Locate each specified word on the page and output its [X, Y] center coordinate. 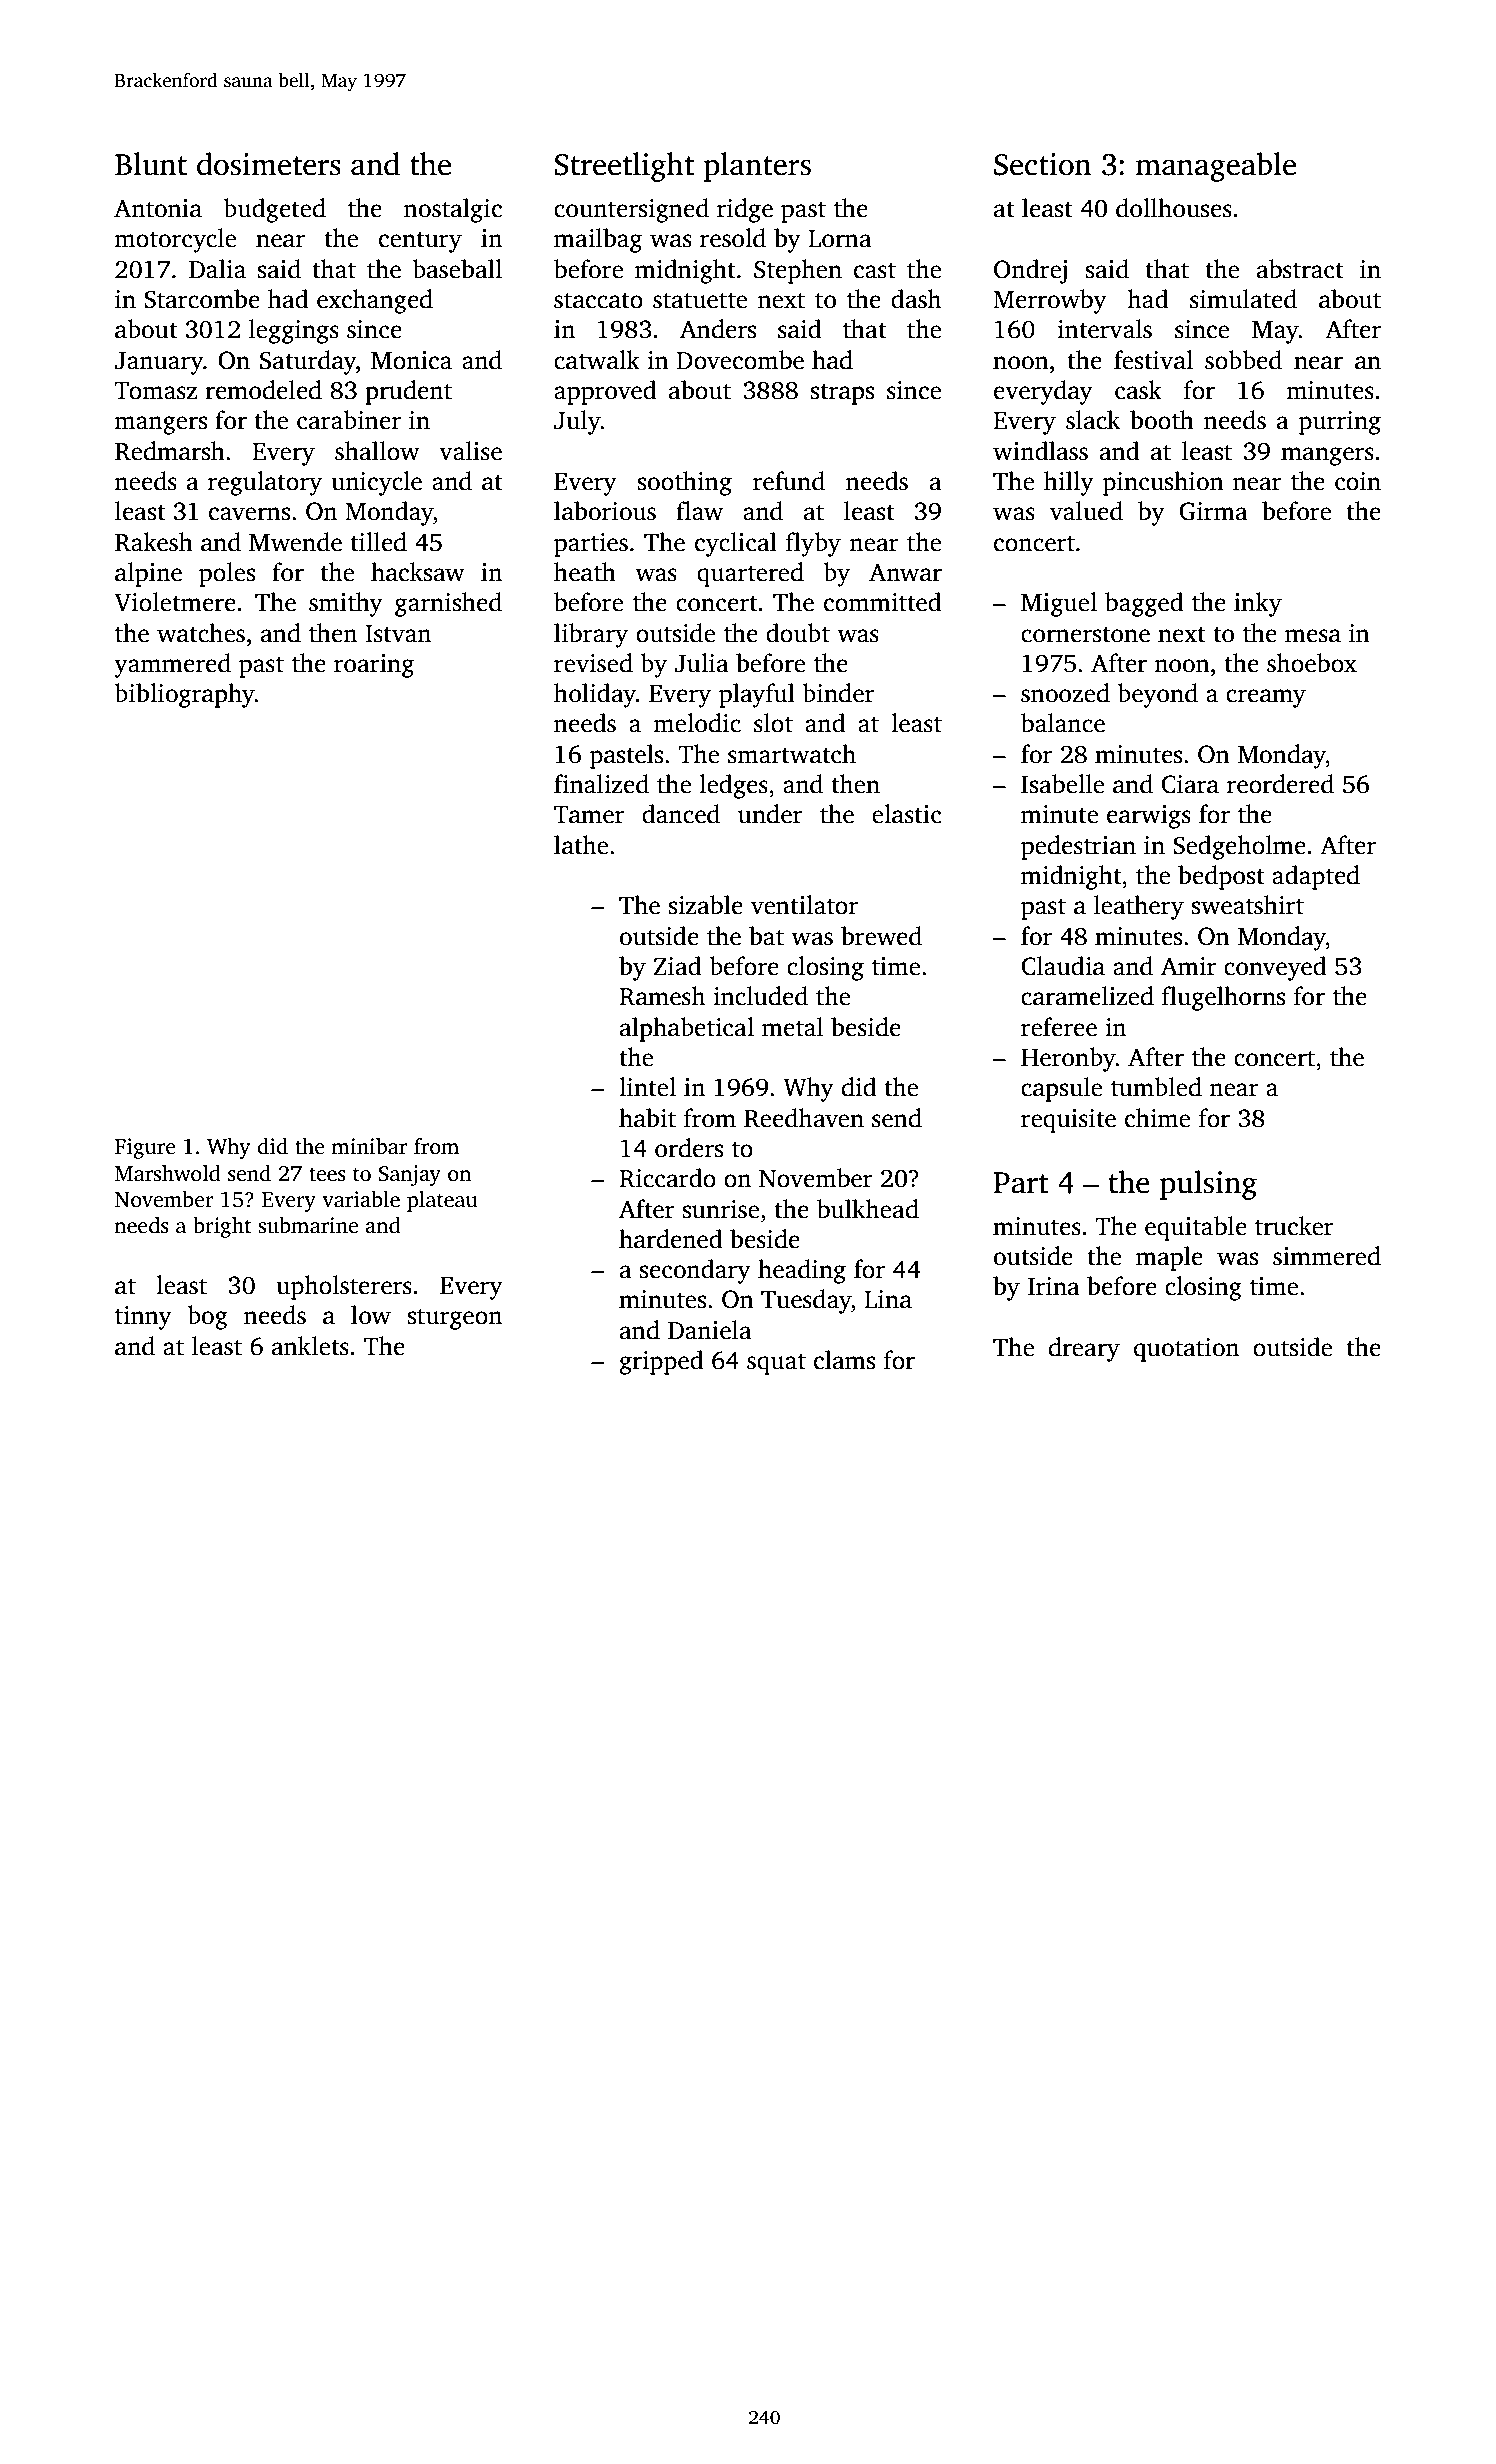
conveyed [1275, 968]
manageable [1216, 167]
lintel [647, 1087]
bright [222, 1227]
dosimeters [269, 164]
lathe [581, 845]
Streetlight [624, 167]
